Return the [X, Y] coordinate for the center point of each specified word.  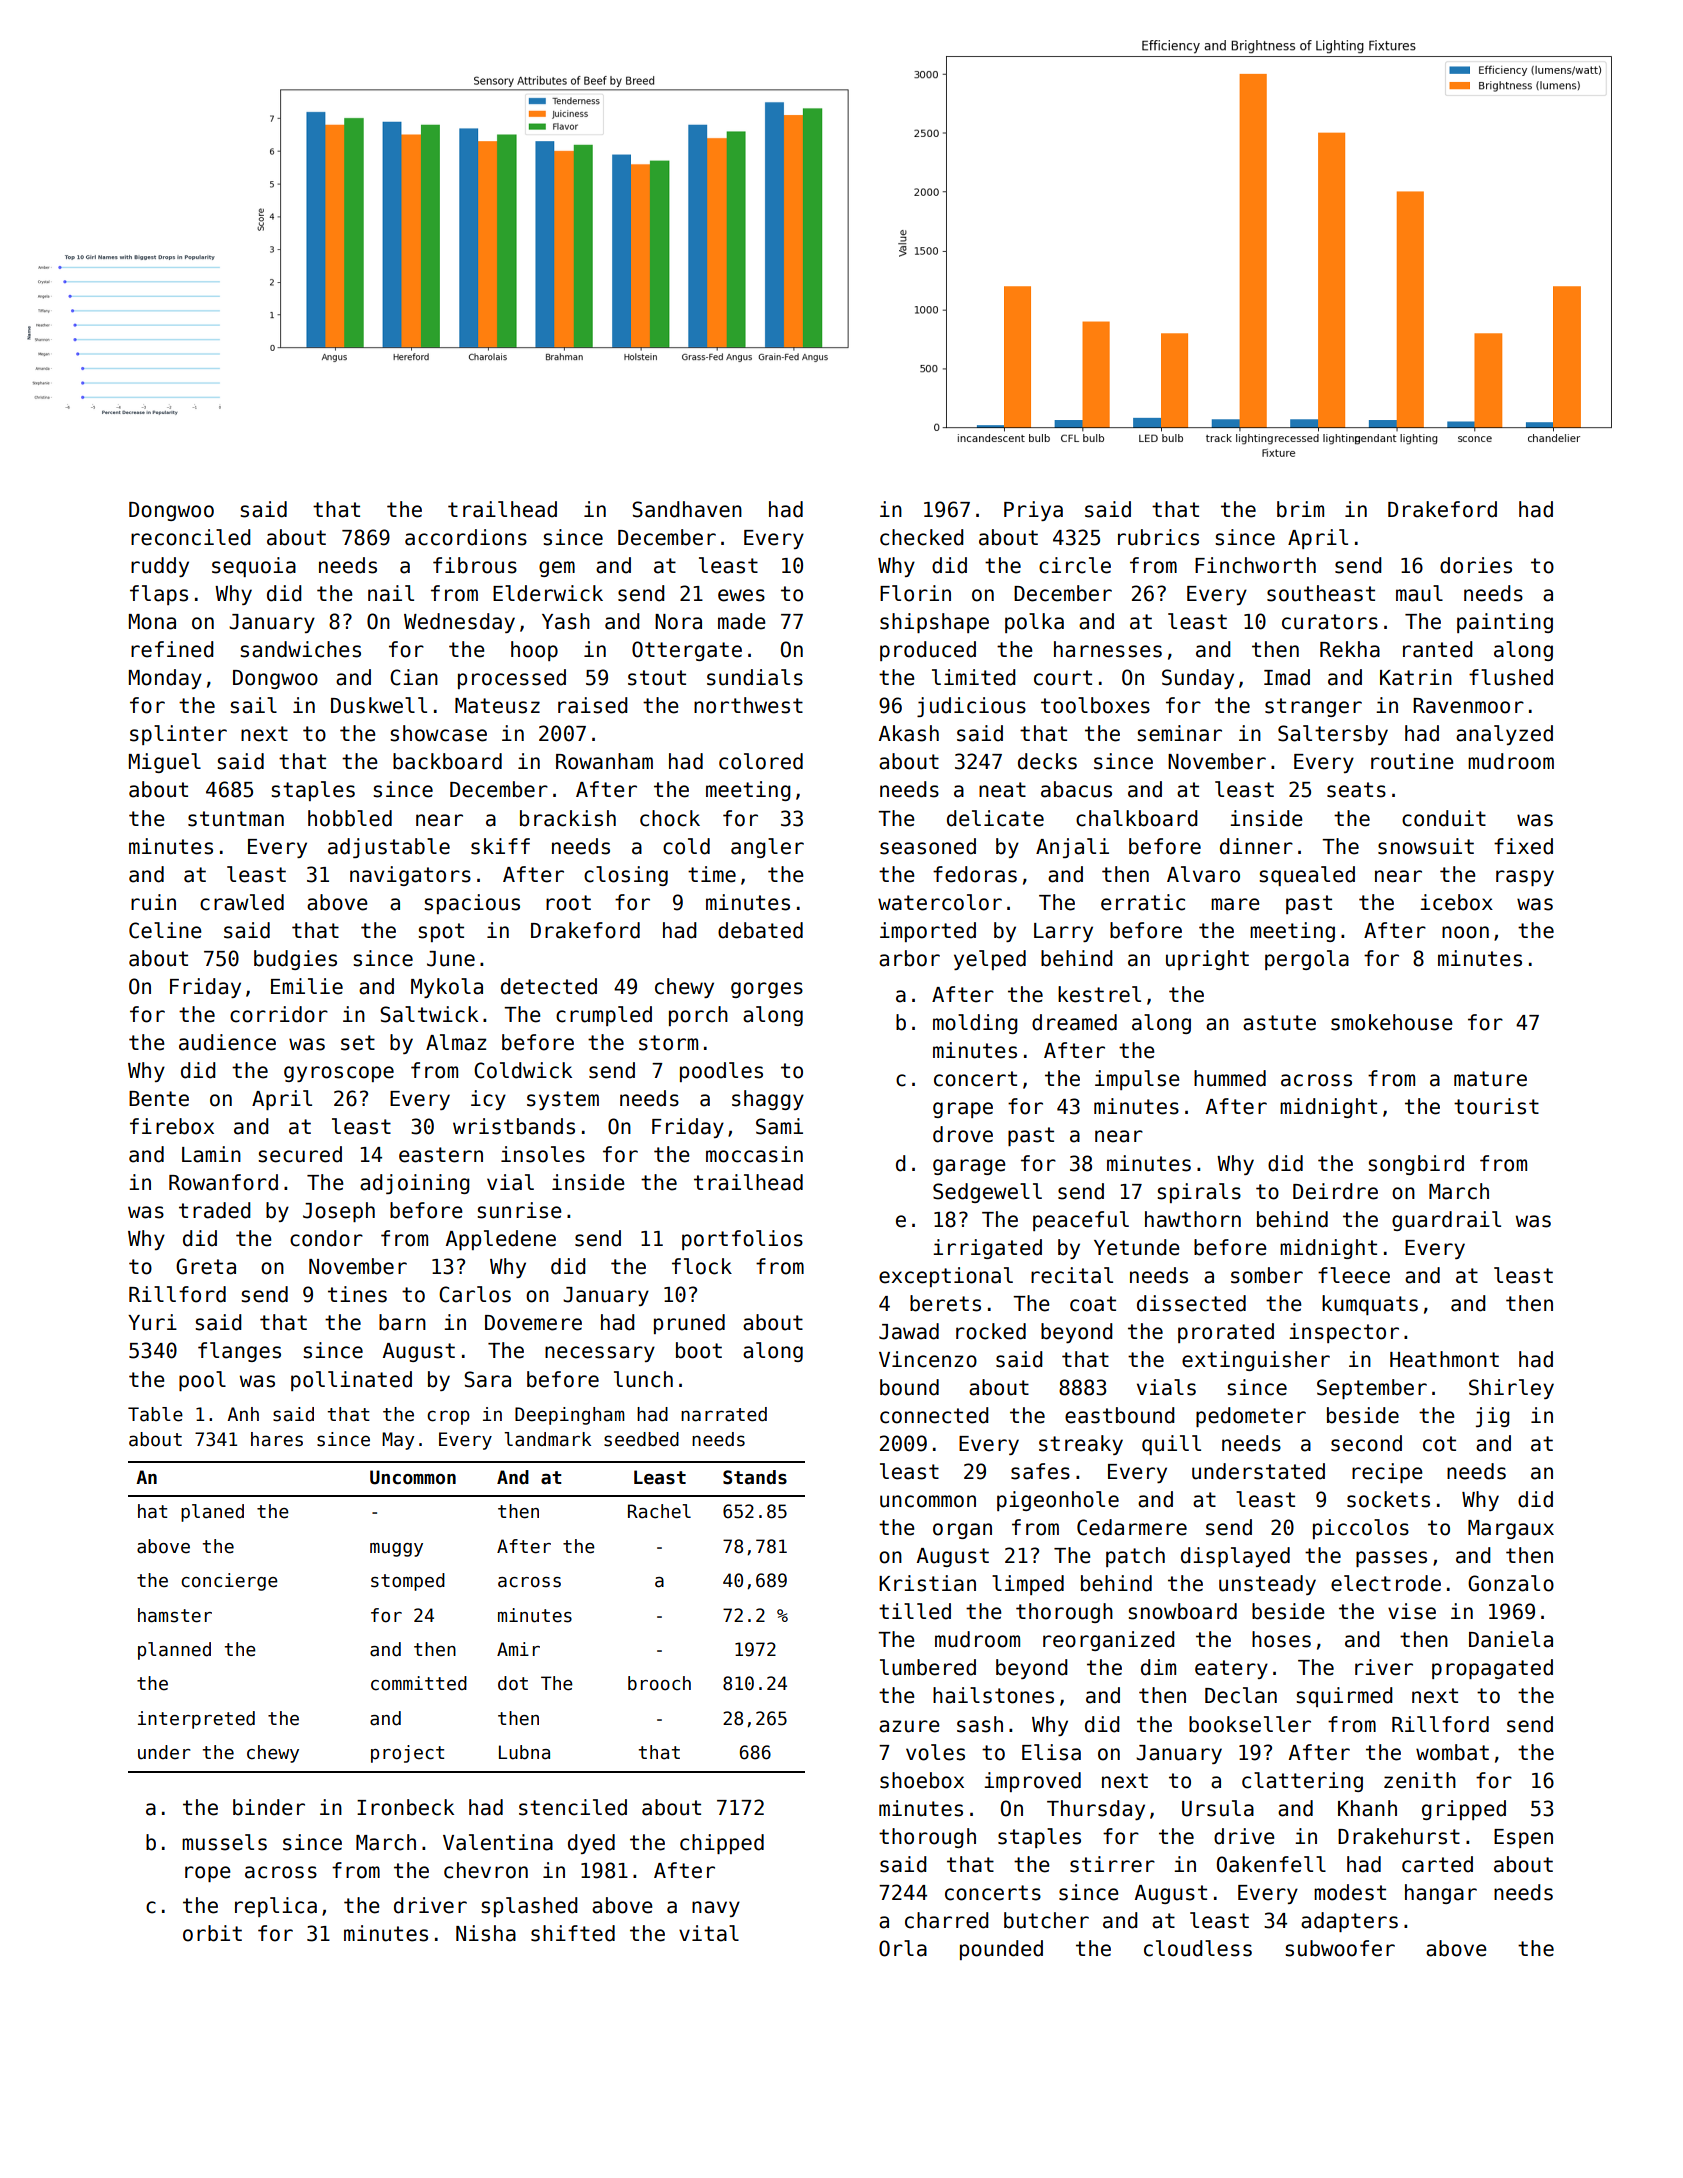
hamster [175, 1615]
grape [963, 1110]
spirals [1199, 1193]
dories [1476, 565]
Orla [903, 1948]
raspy [1525, 878]
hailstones [993, 1695]
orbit [212, 1933]
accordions [466, 537]
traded [215, 1210]
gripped [1464, 1810]
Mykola [447, 988]
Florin [915, 593]
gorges [767, 990]
